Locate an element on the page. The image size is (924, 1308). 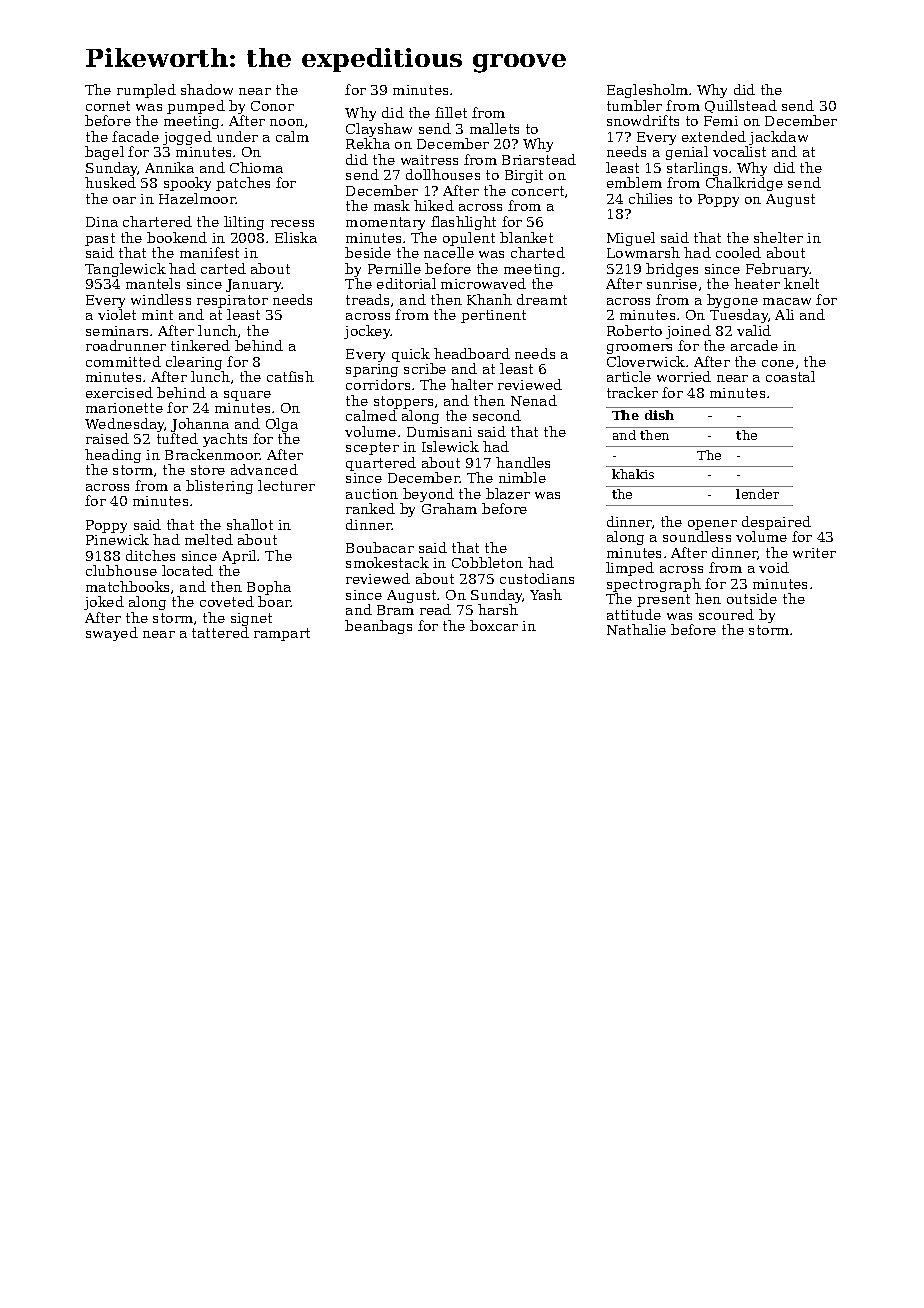
second is located at coordinates (497, 415).
